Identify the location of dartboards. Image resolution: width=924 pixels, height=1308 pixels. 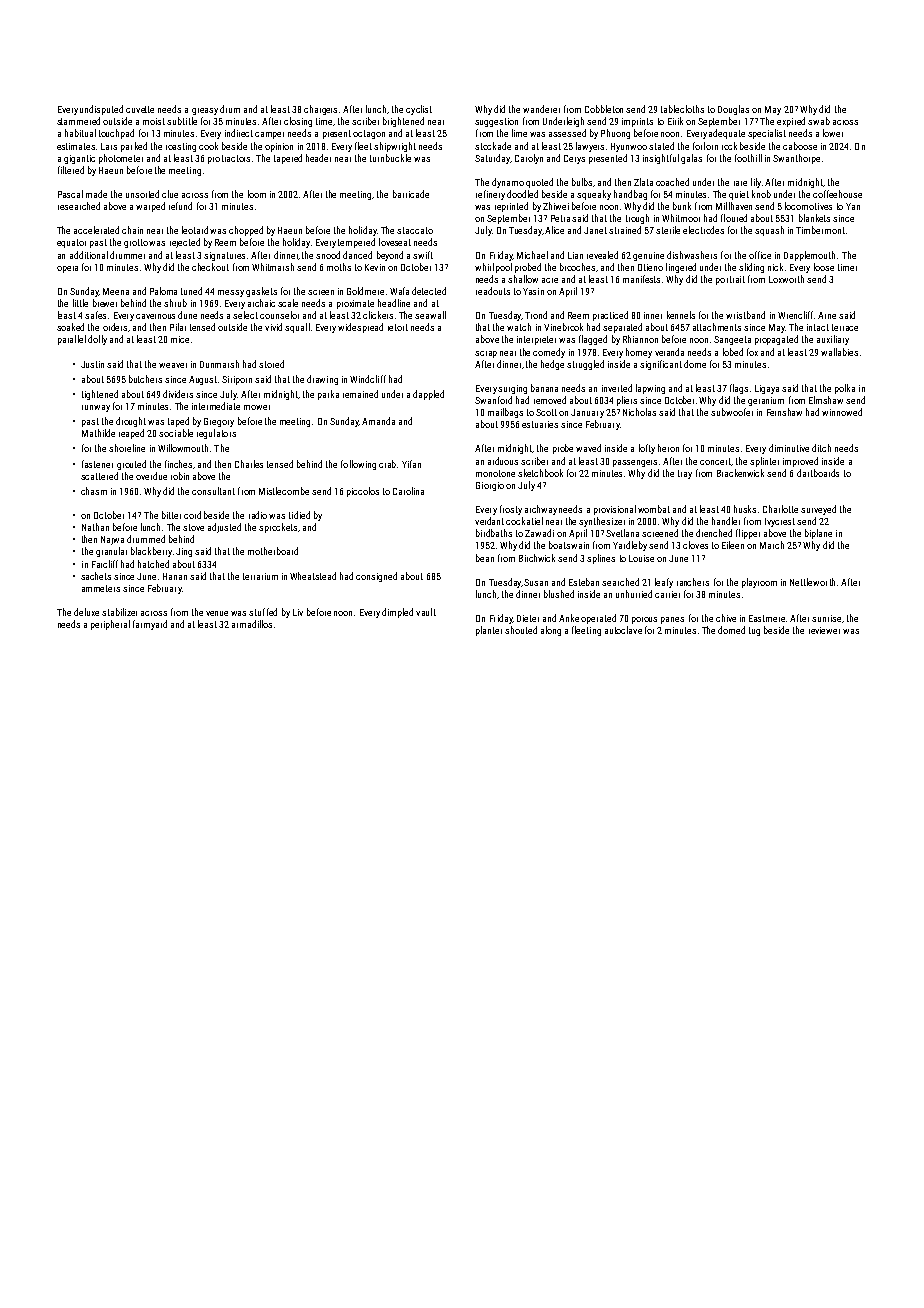
(818, 473).
